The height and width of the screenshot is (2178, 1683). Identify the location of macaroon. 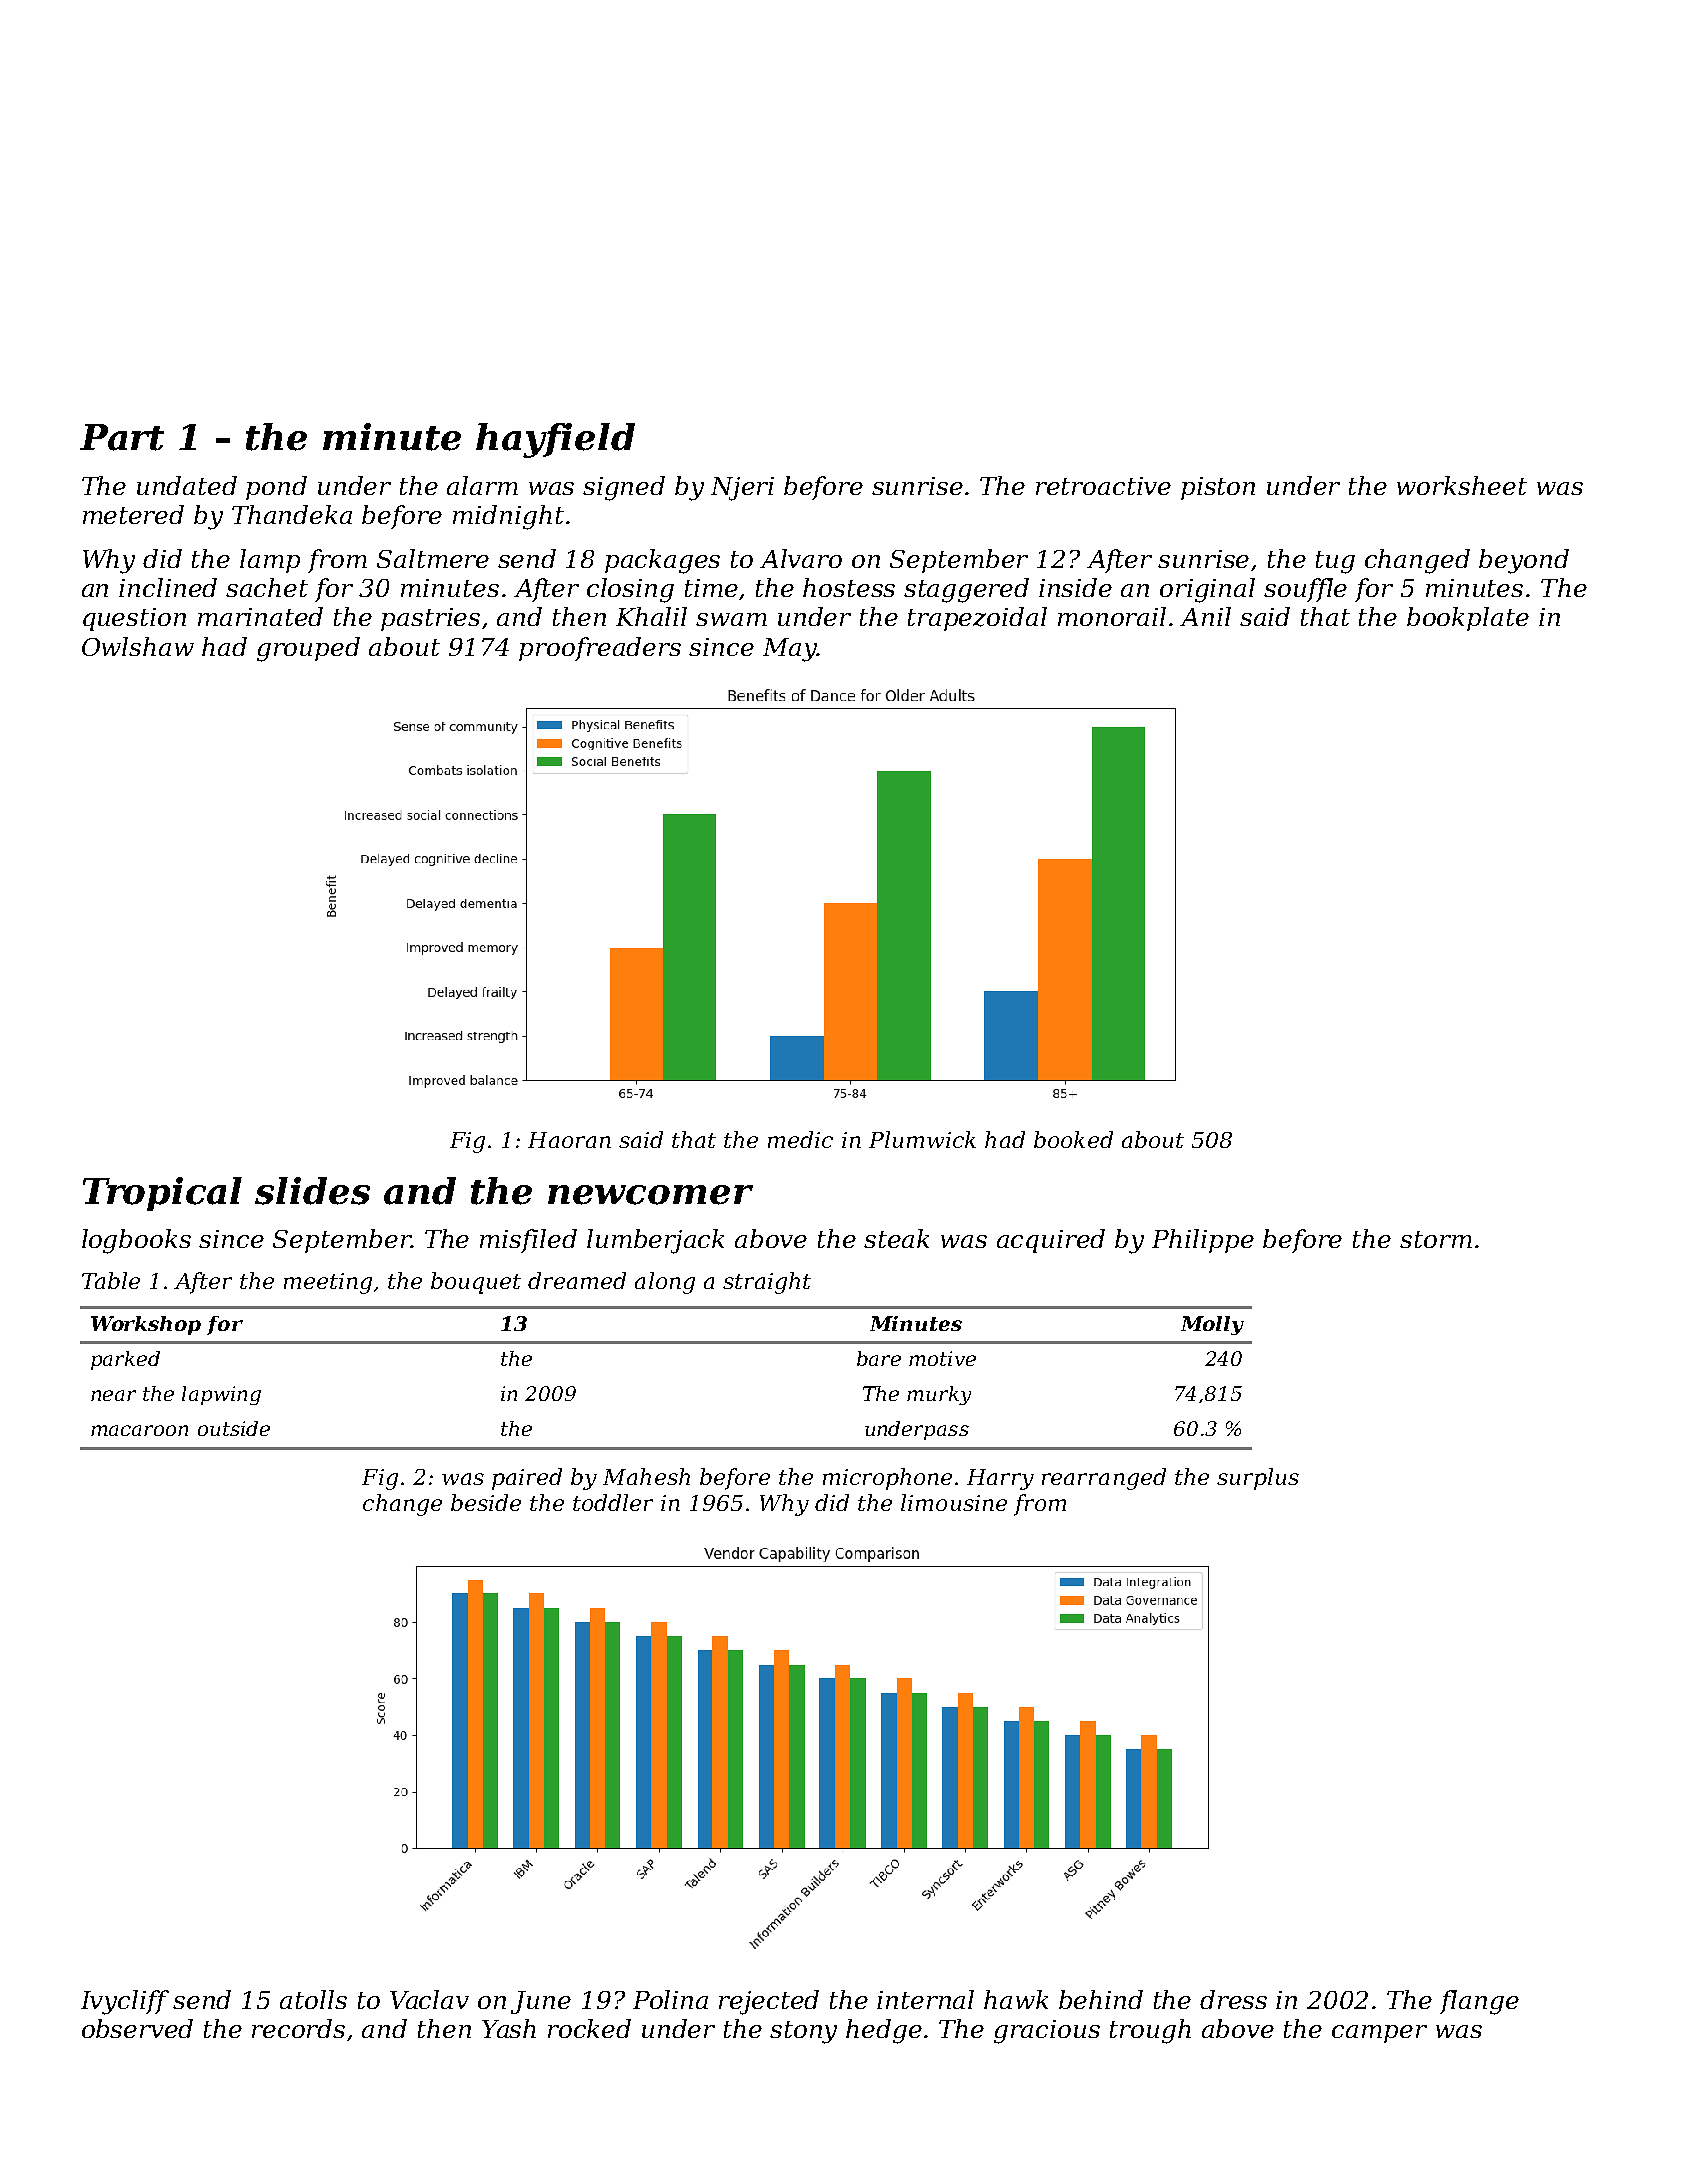
(139, 1430).
